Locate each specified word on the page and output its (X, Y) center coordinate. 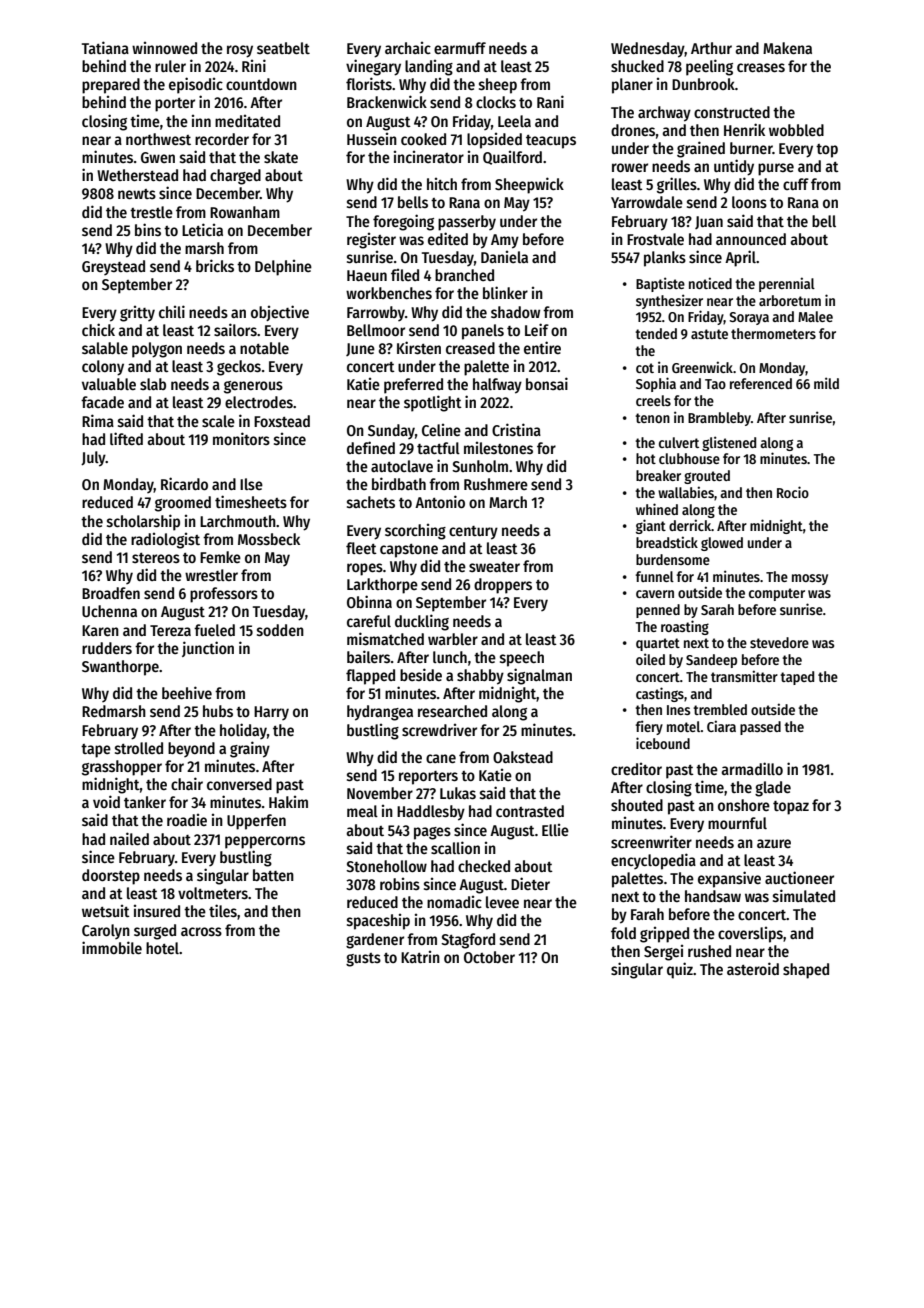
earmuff (460, 48)
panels (483, 332)
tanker (145, 802)
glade (773, 789)
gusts (363, 960)
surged (155, 932)
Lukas (458, 793)
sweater (494, 567)
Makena (787, 48)
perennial (787, 284)
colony (103, 368)
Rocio (793, 492)
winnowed (164, 48)
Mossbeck (269, 539)
